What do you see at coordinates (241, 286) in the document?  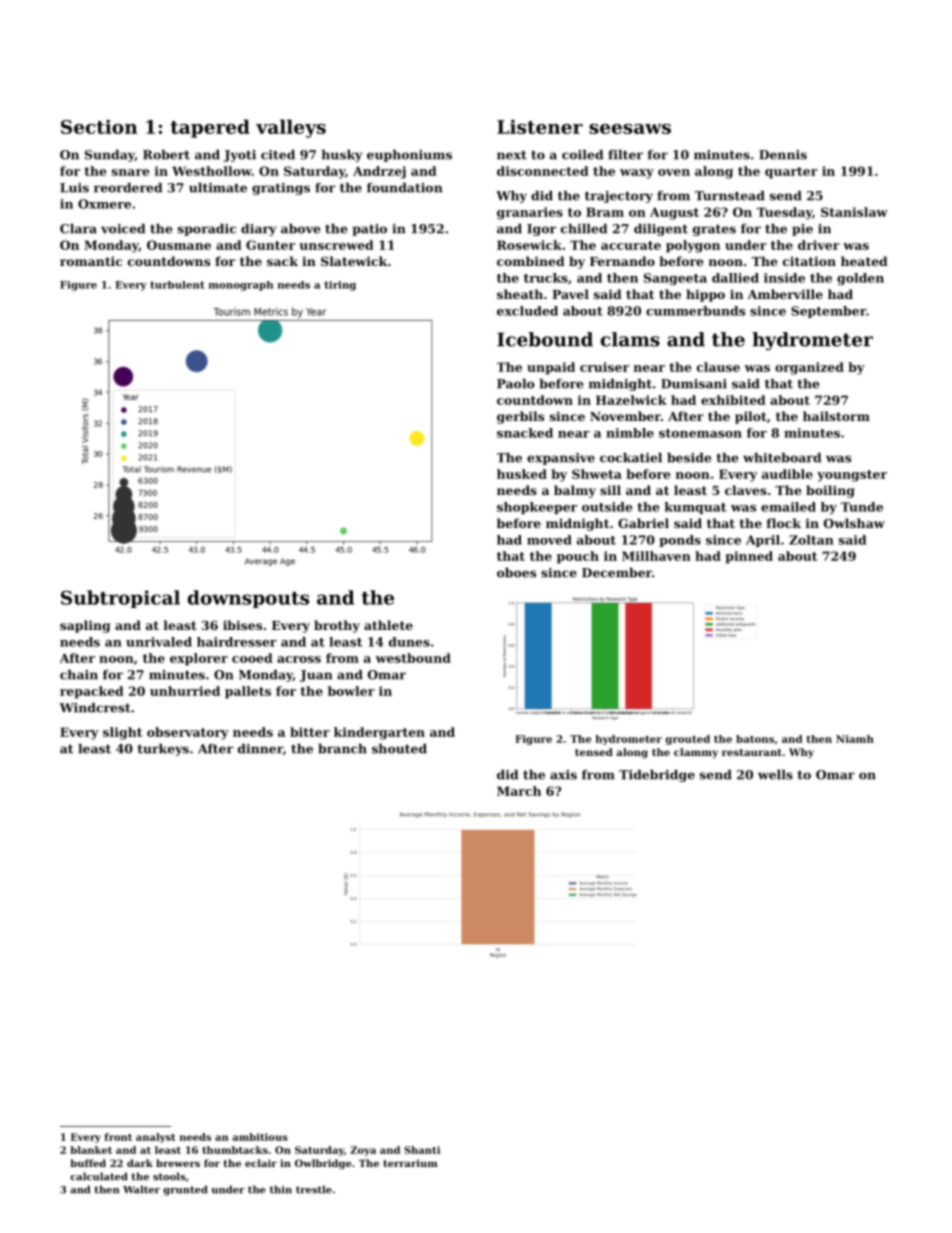 I see `monograph` at bounding box center [241, 286].
